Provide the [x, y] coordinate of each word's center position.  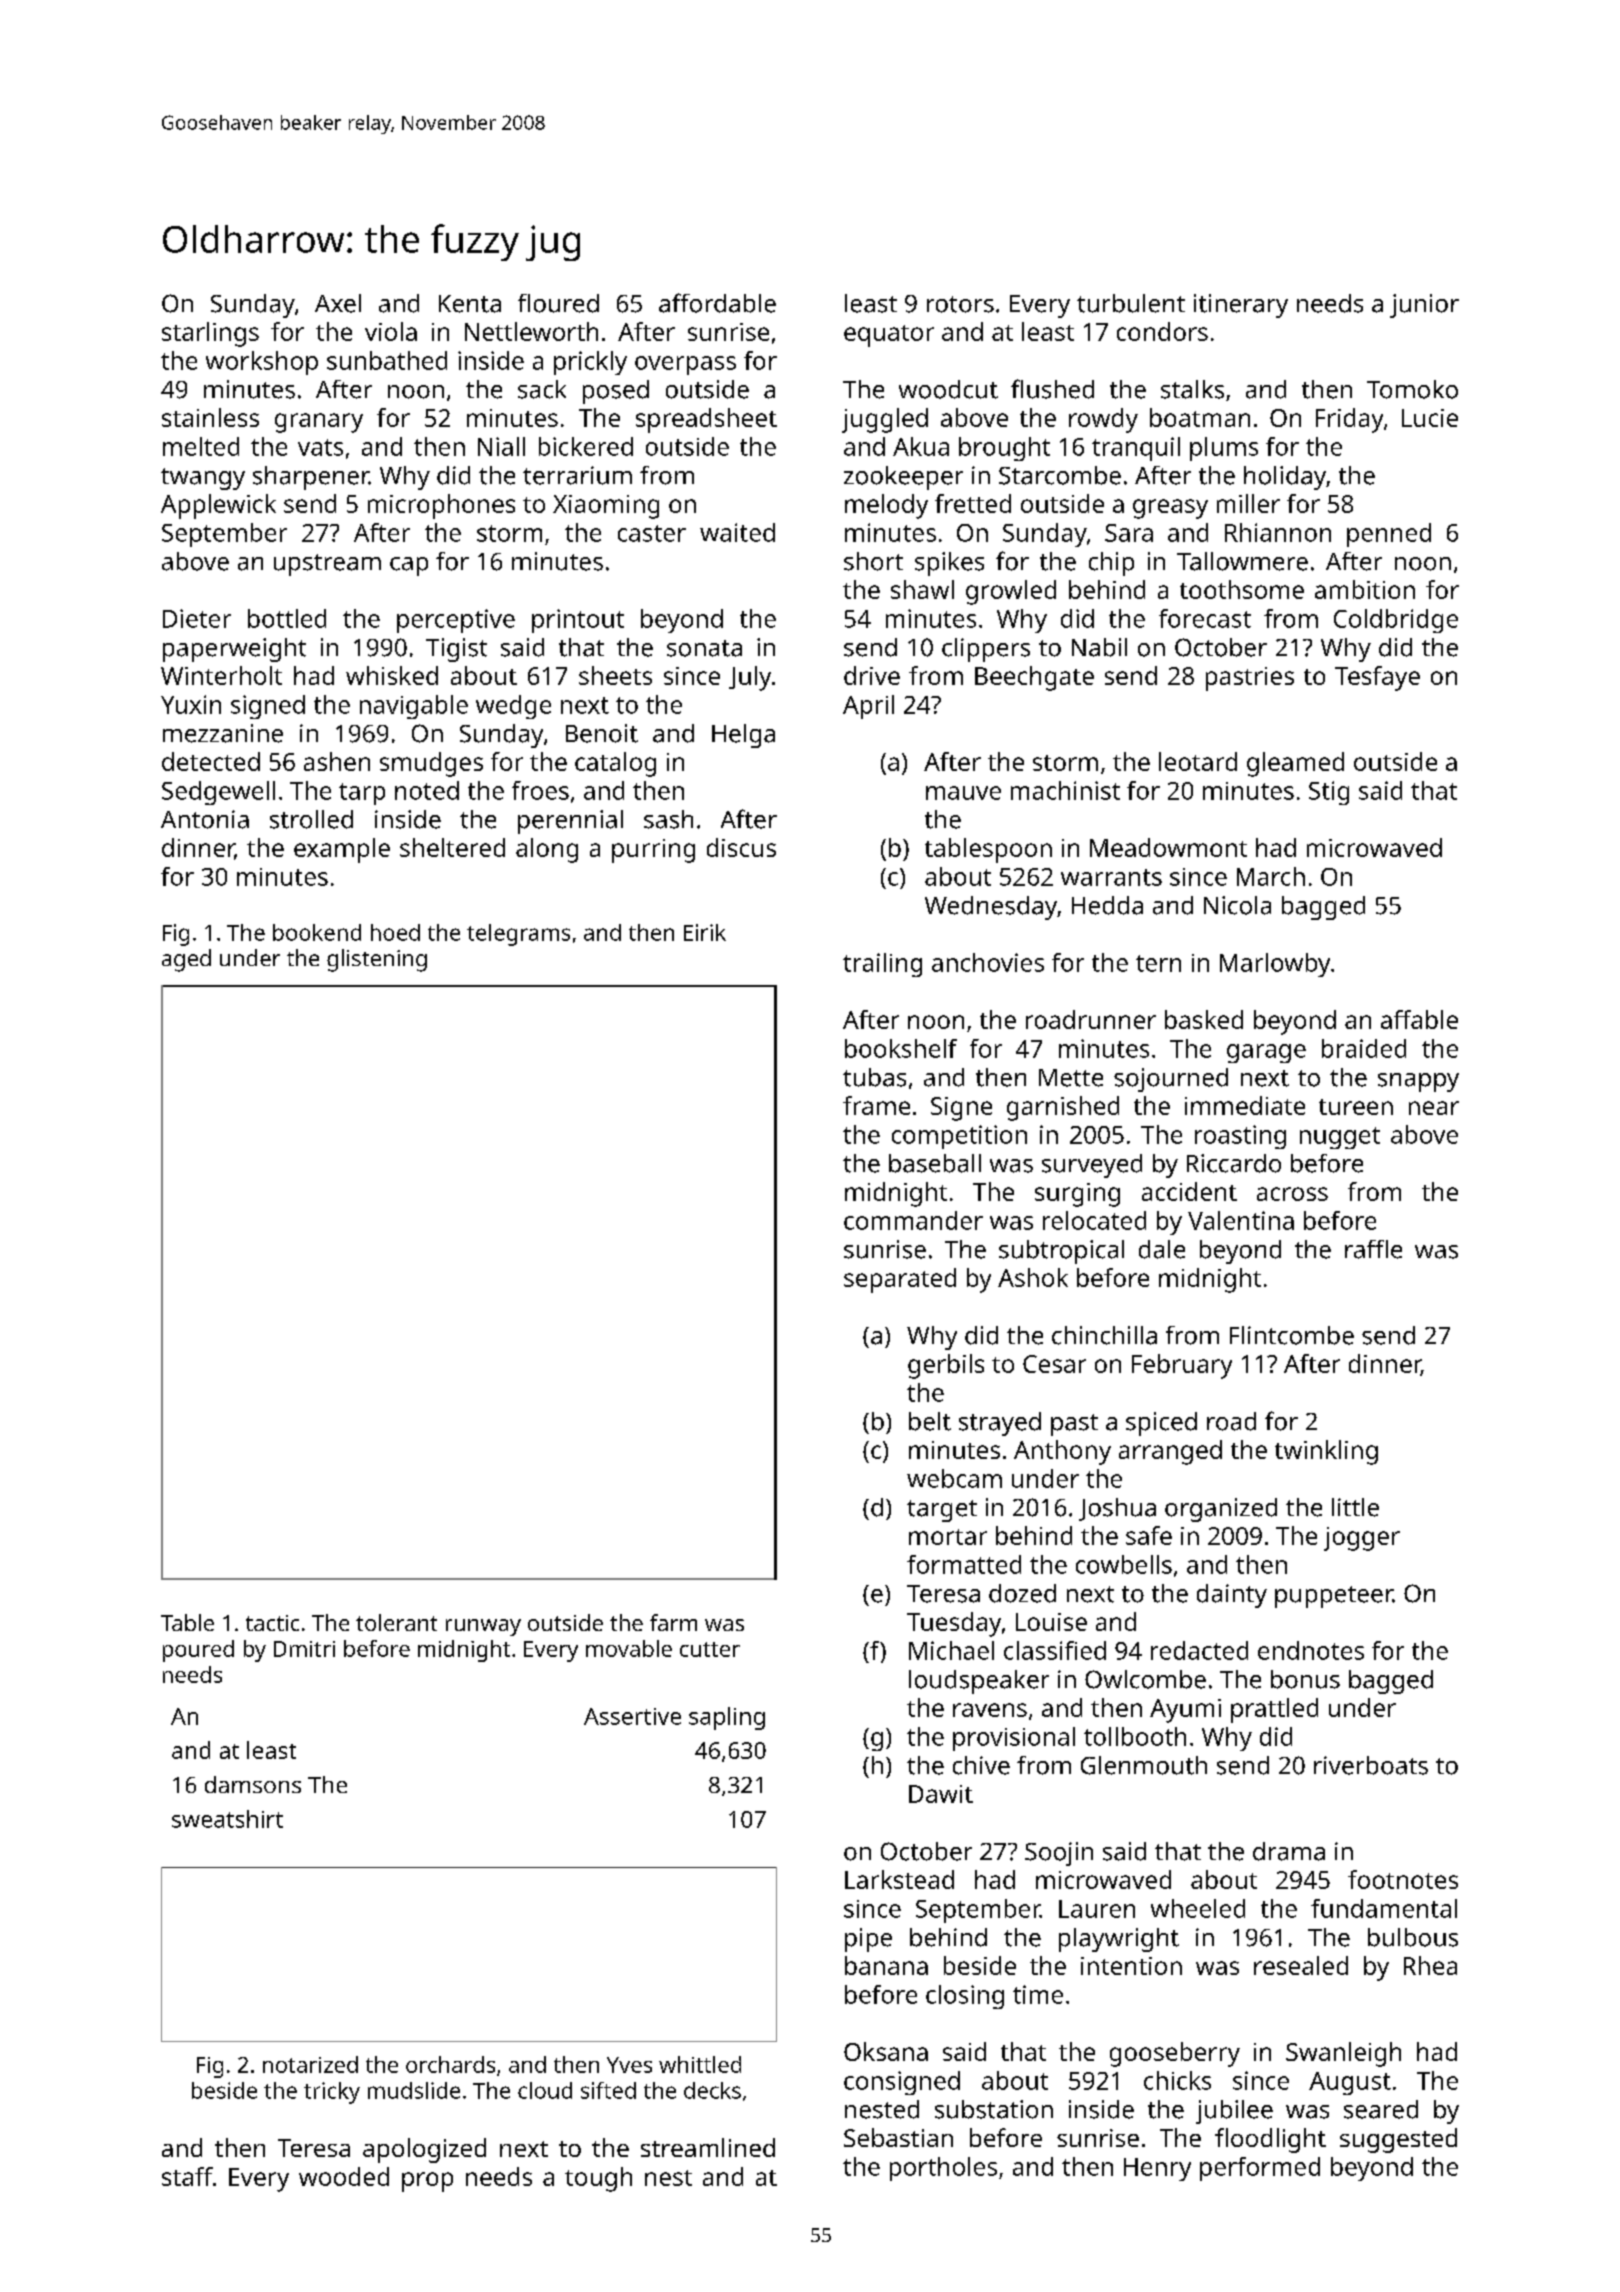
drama [1289, 1851]
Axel [338, 303]
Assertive [632, 1716]
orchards [450, 2064]
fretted [973, 503]
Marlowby [1275, 965]
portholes [943, 2169]
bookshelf [901, 1048]
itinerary [1241, 306]
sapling [727, 1718]
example [342, 850]
